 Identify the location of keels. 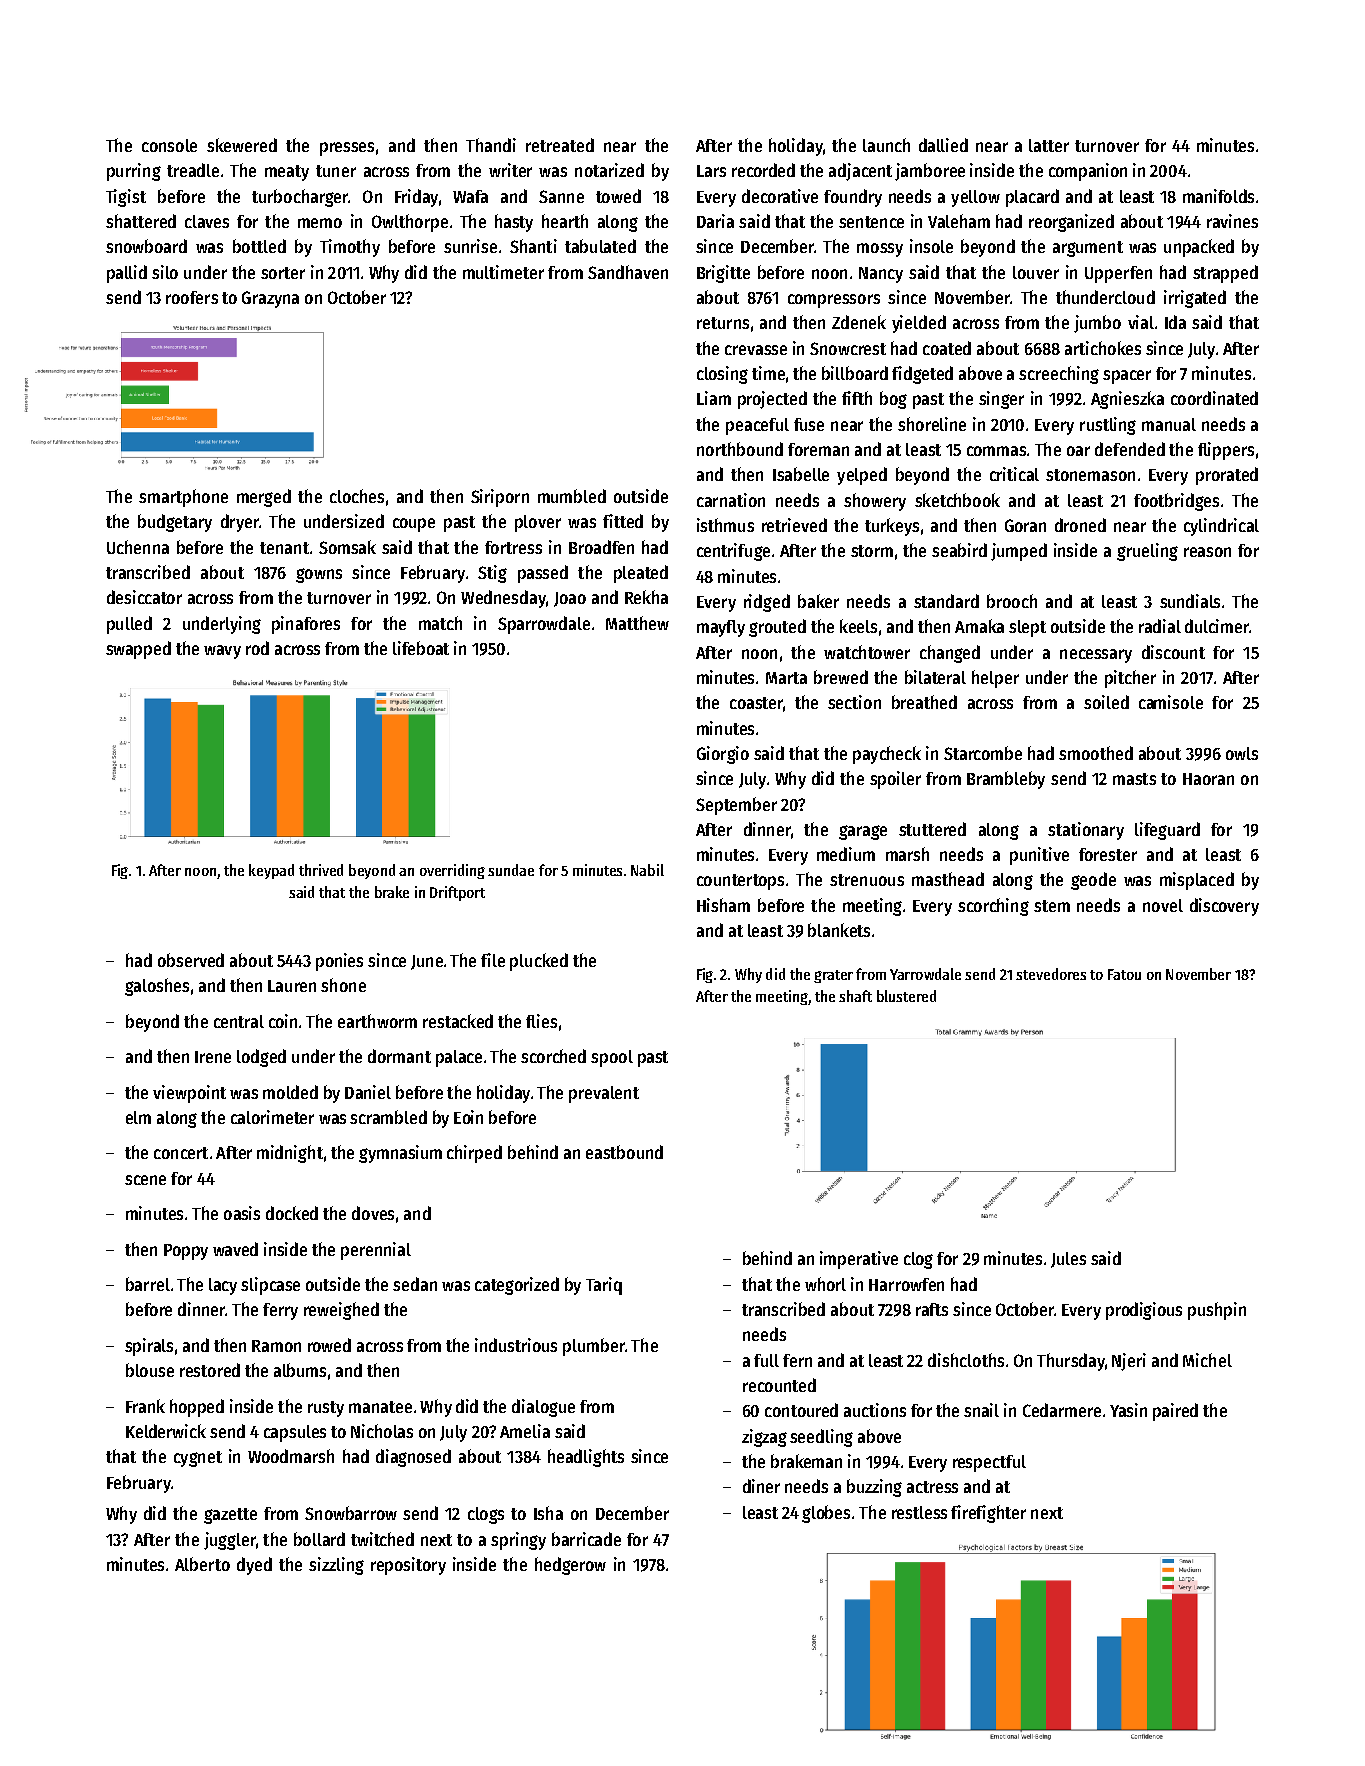
(858, 626).
